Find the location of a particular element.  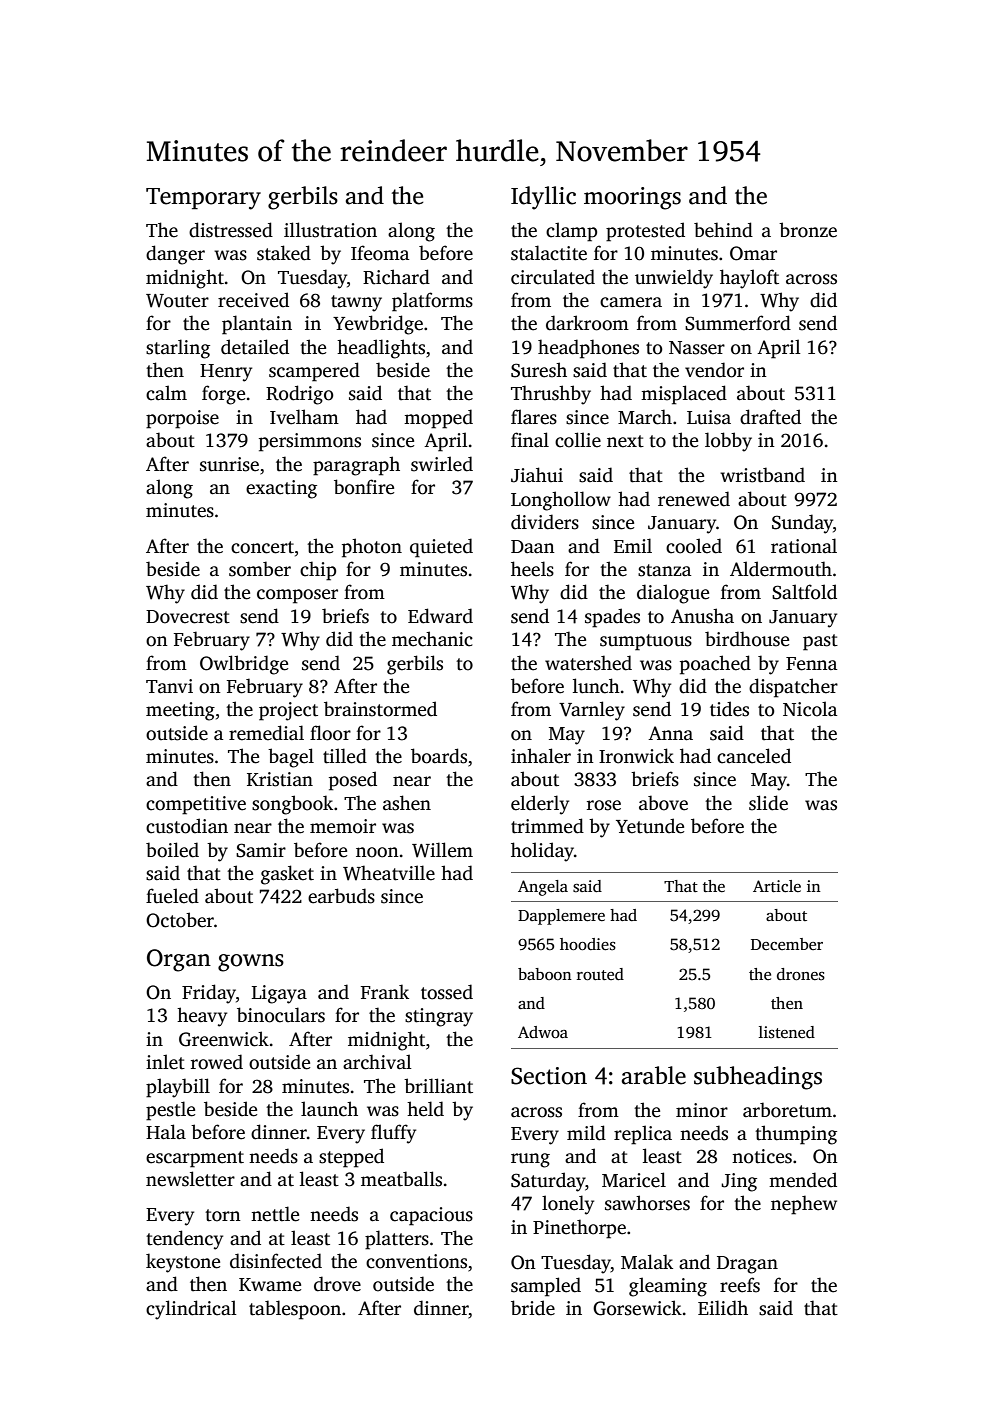

Friday is located at coordinates (209, 994).
